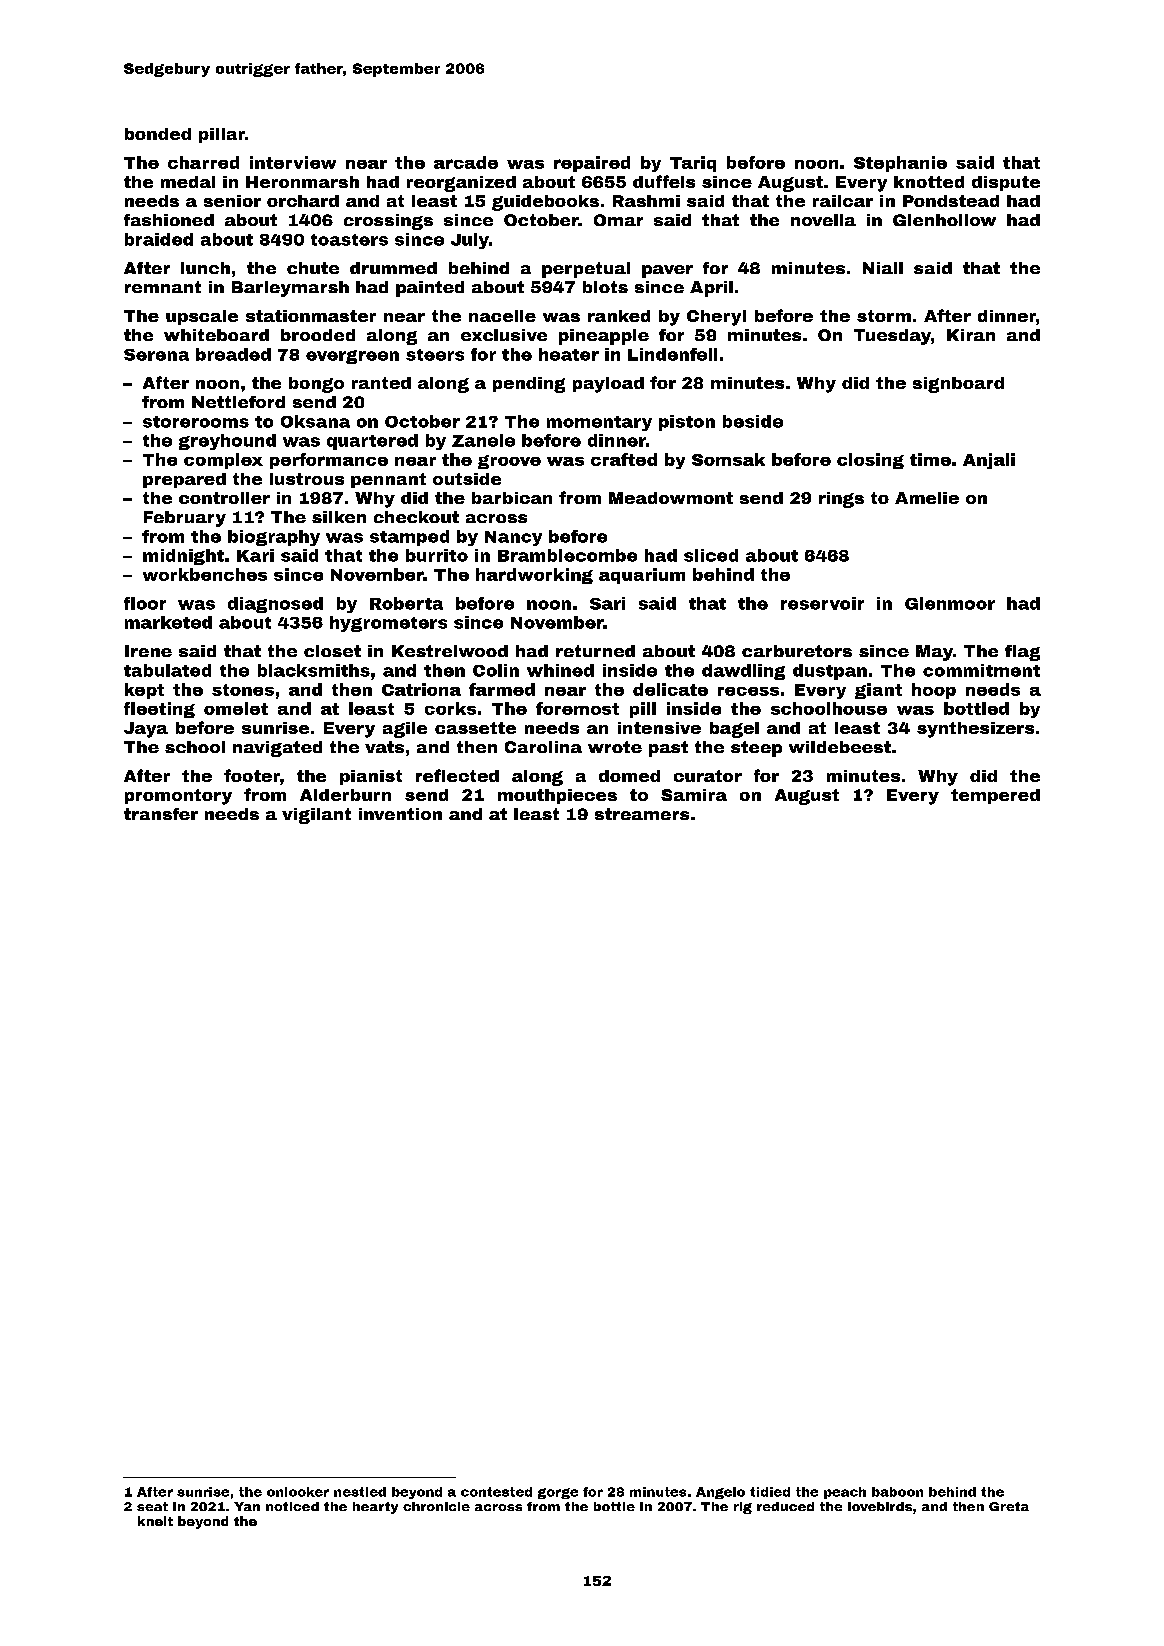  Describe the element at coordinates (545, 203) in the screenshot. I see `guidebooks` at that location.
